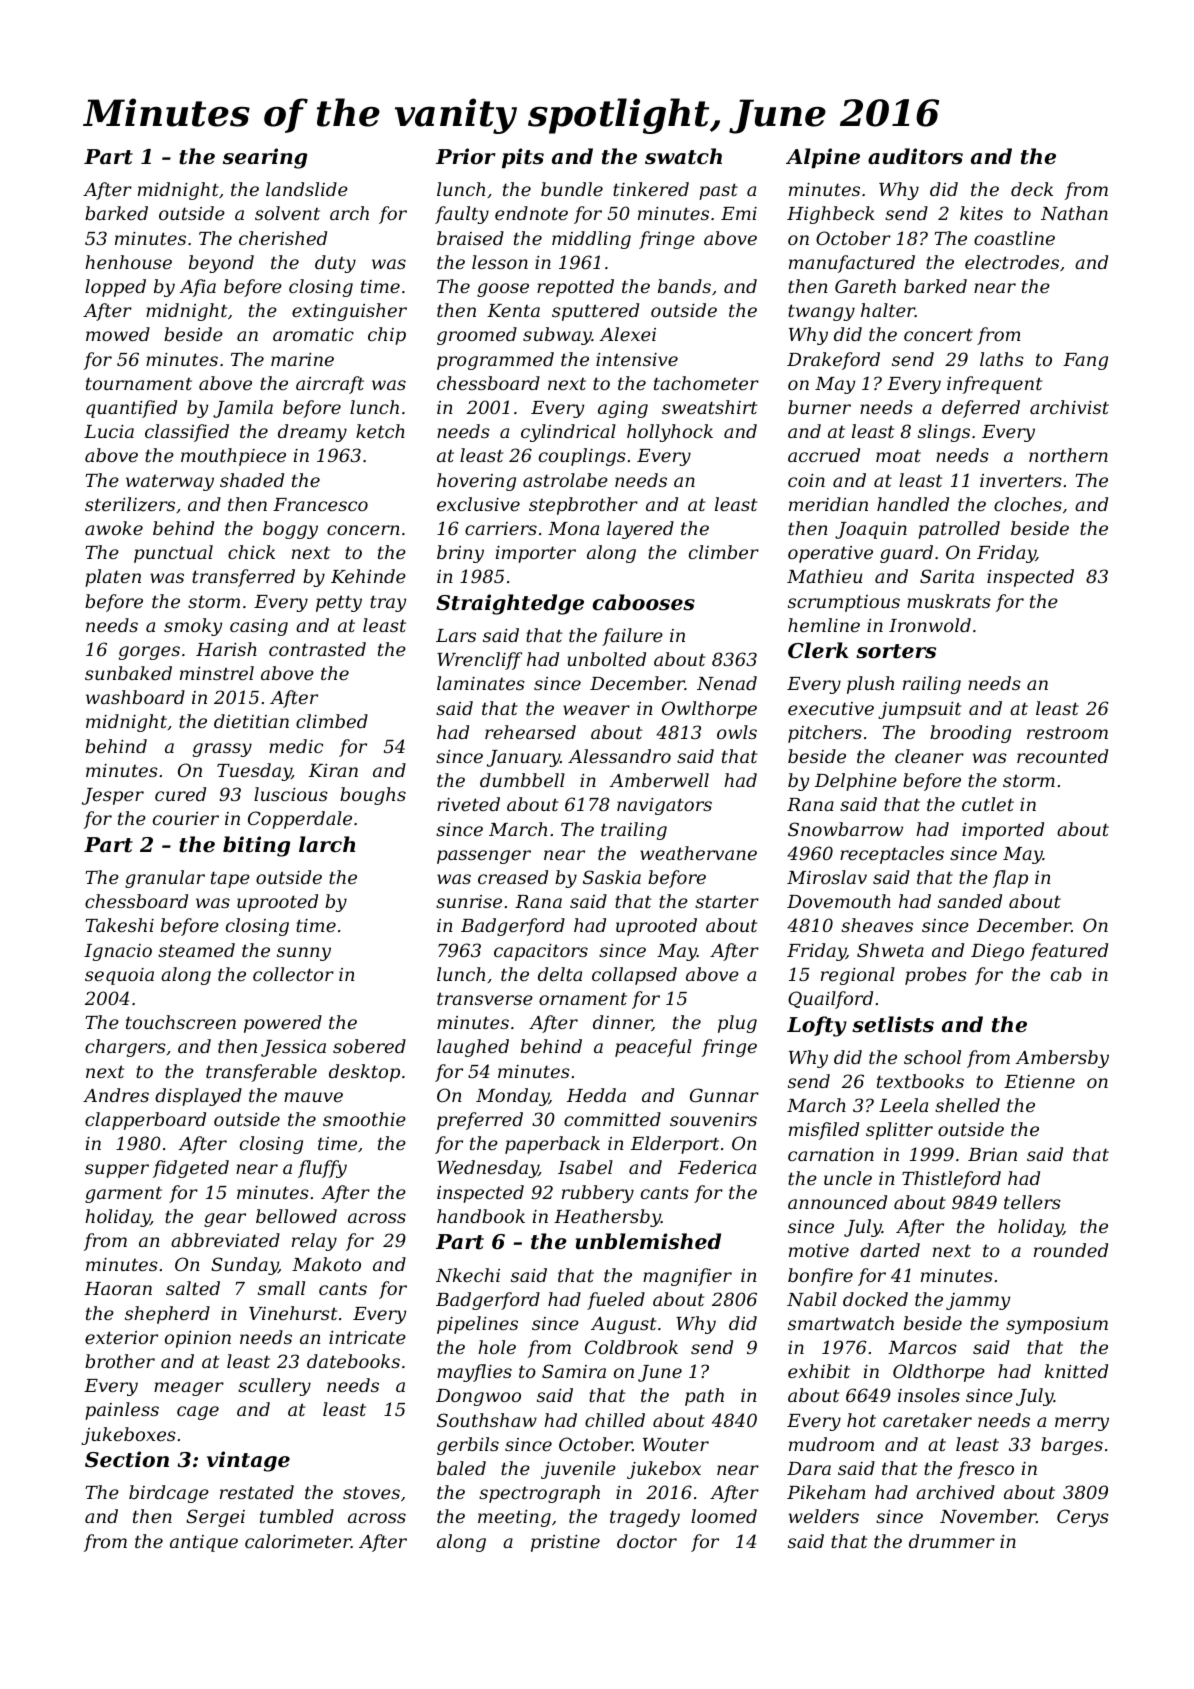 This image has height=1689, width=1194. I want to click on endnote, so click(531, 213).
